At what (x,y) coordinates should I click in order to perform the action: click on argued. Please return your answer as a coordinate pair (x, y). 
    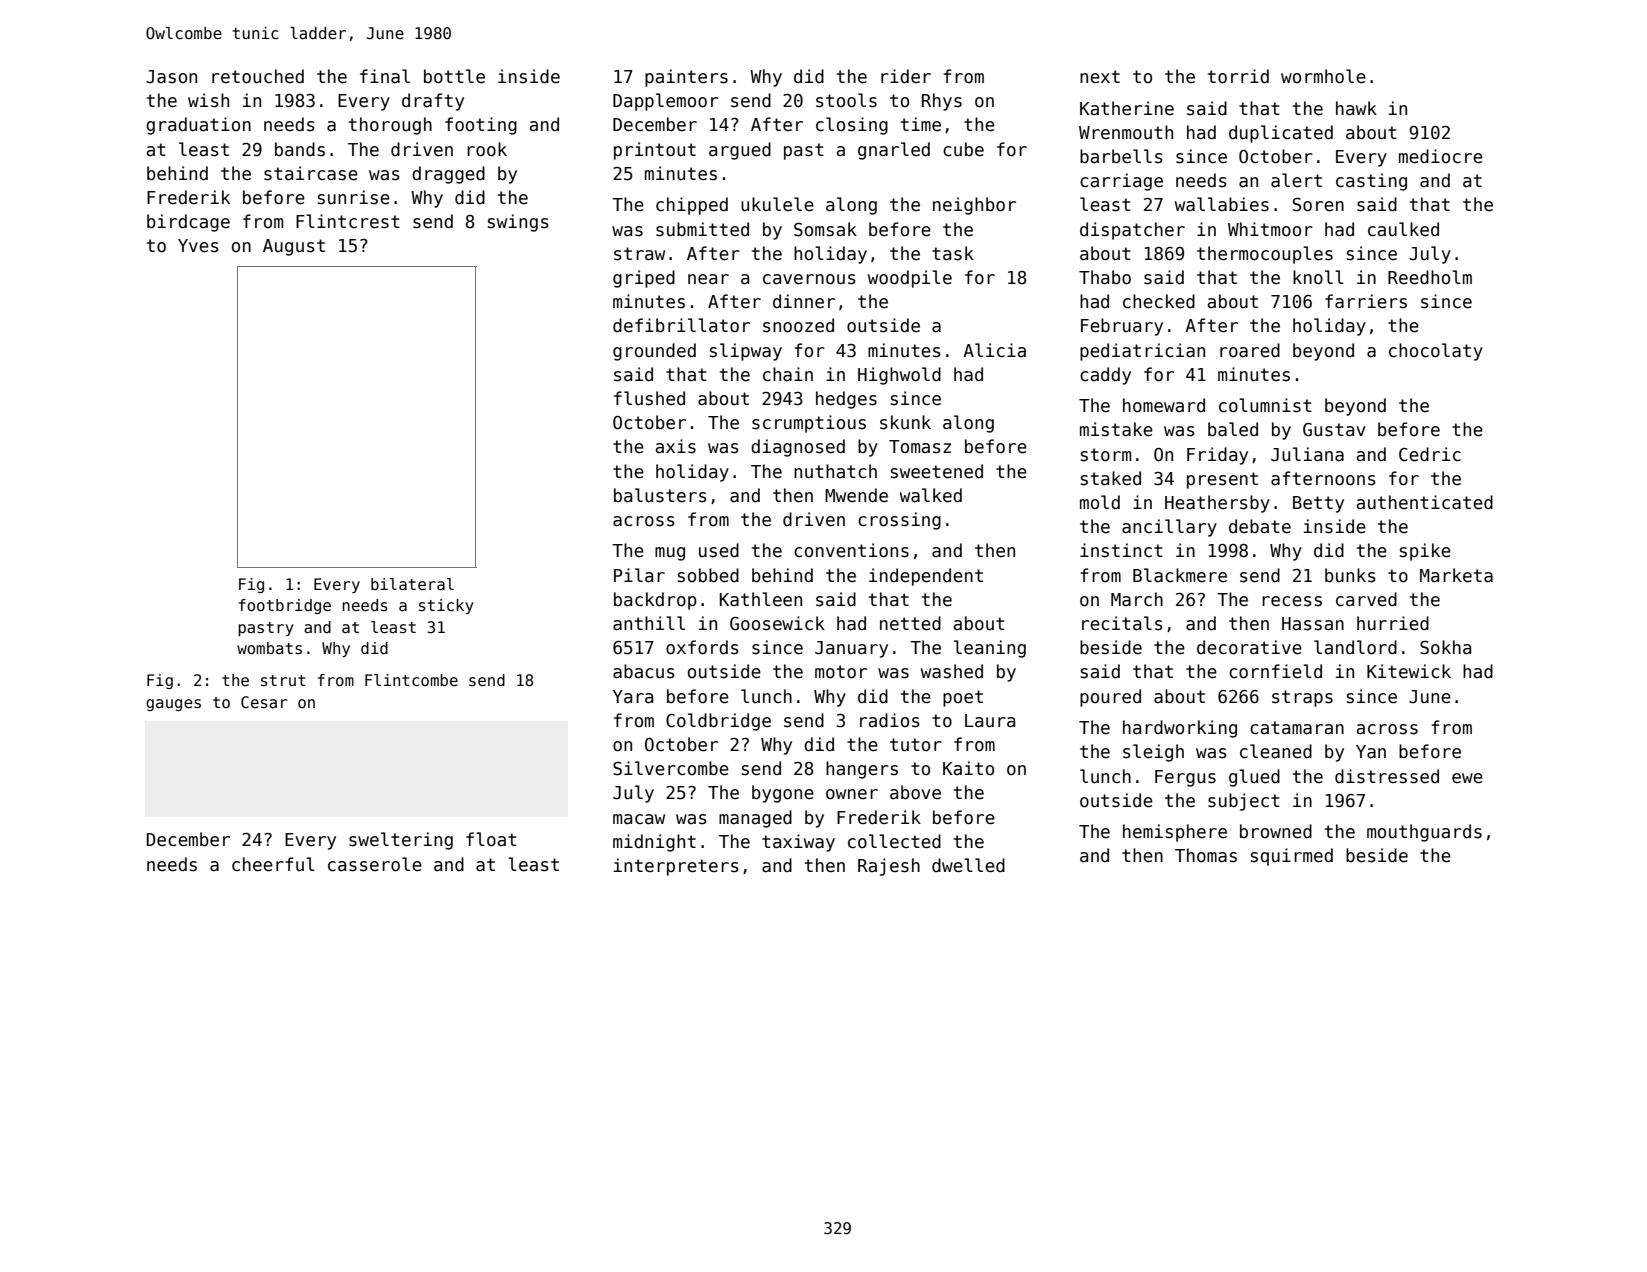
    Looking at the image, I should click on (740, 151).
